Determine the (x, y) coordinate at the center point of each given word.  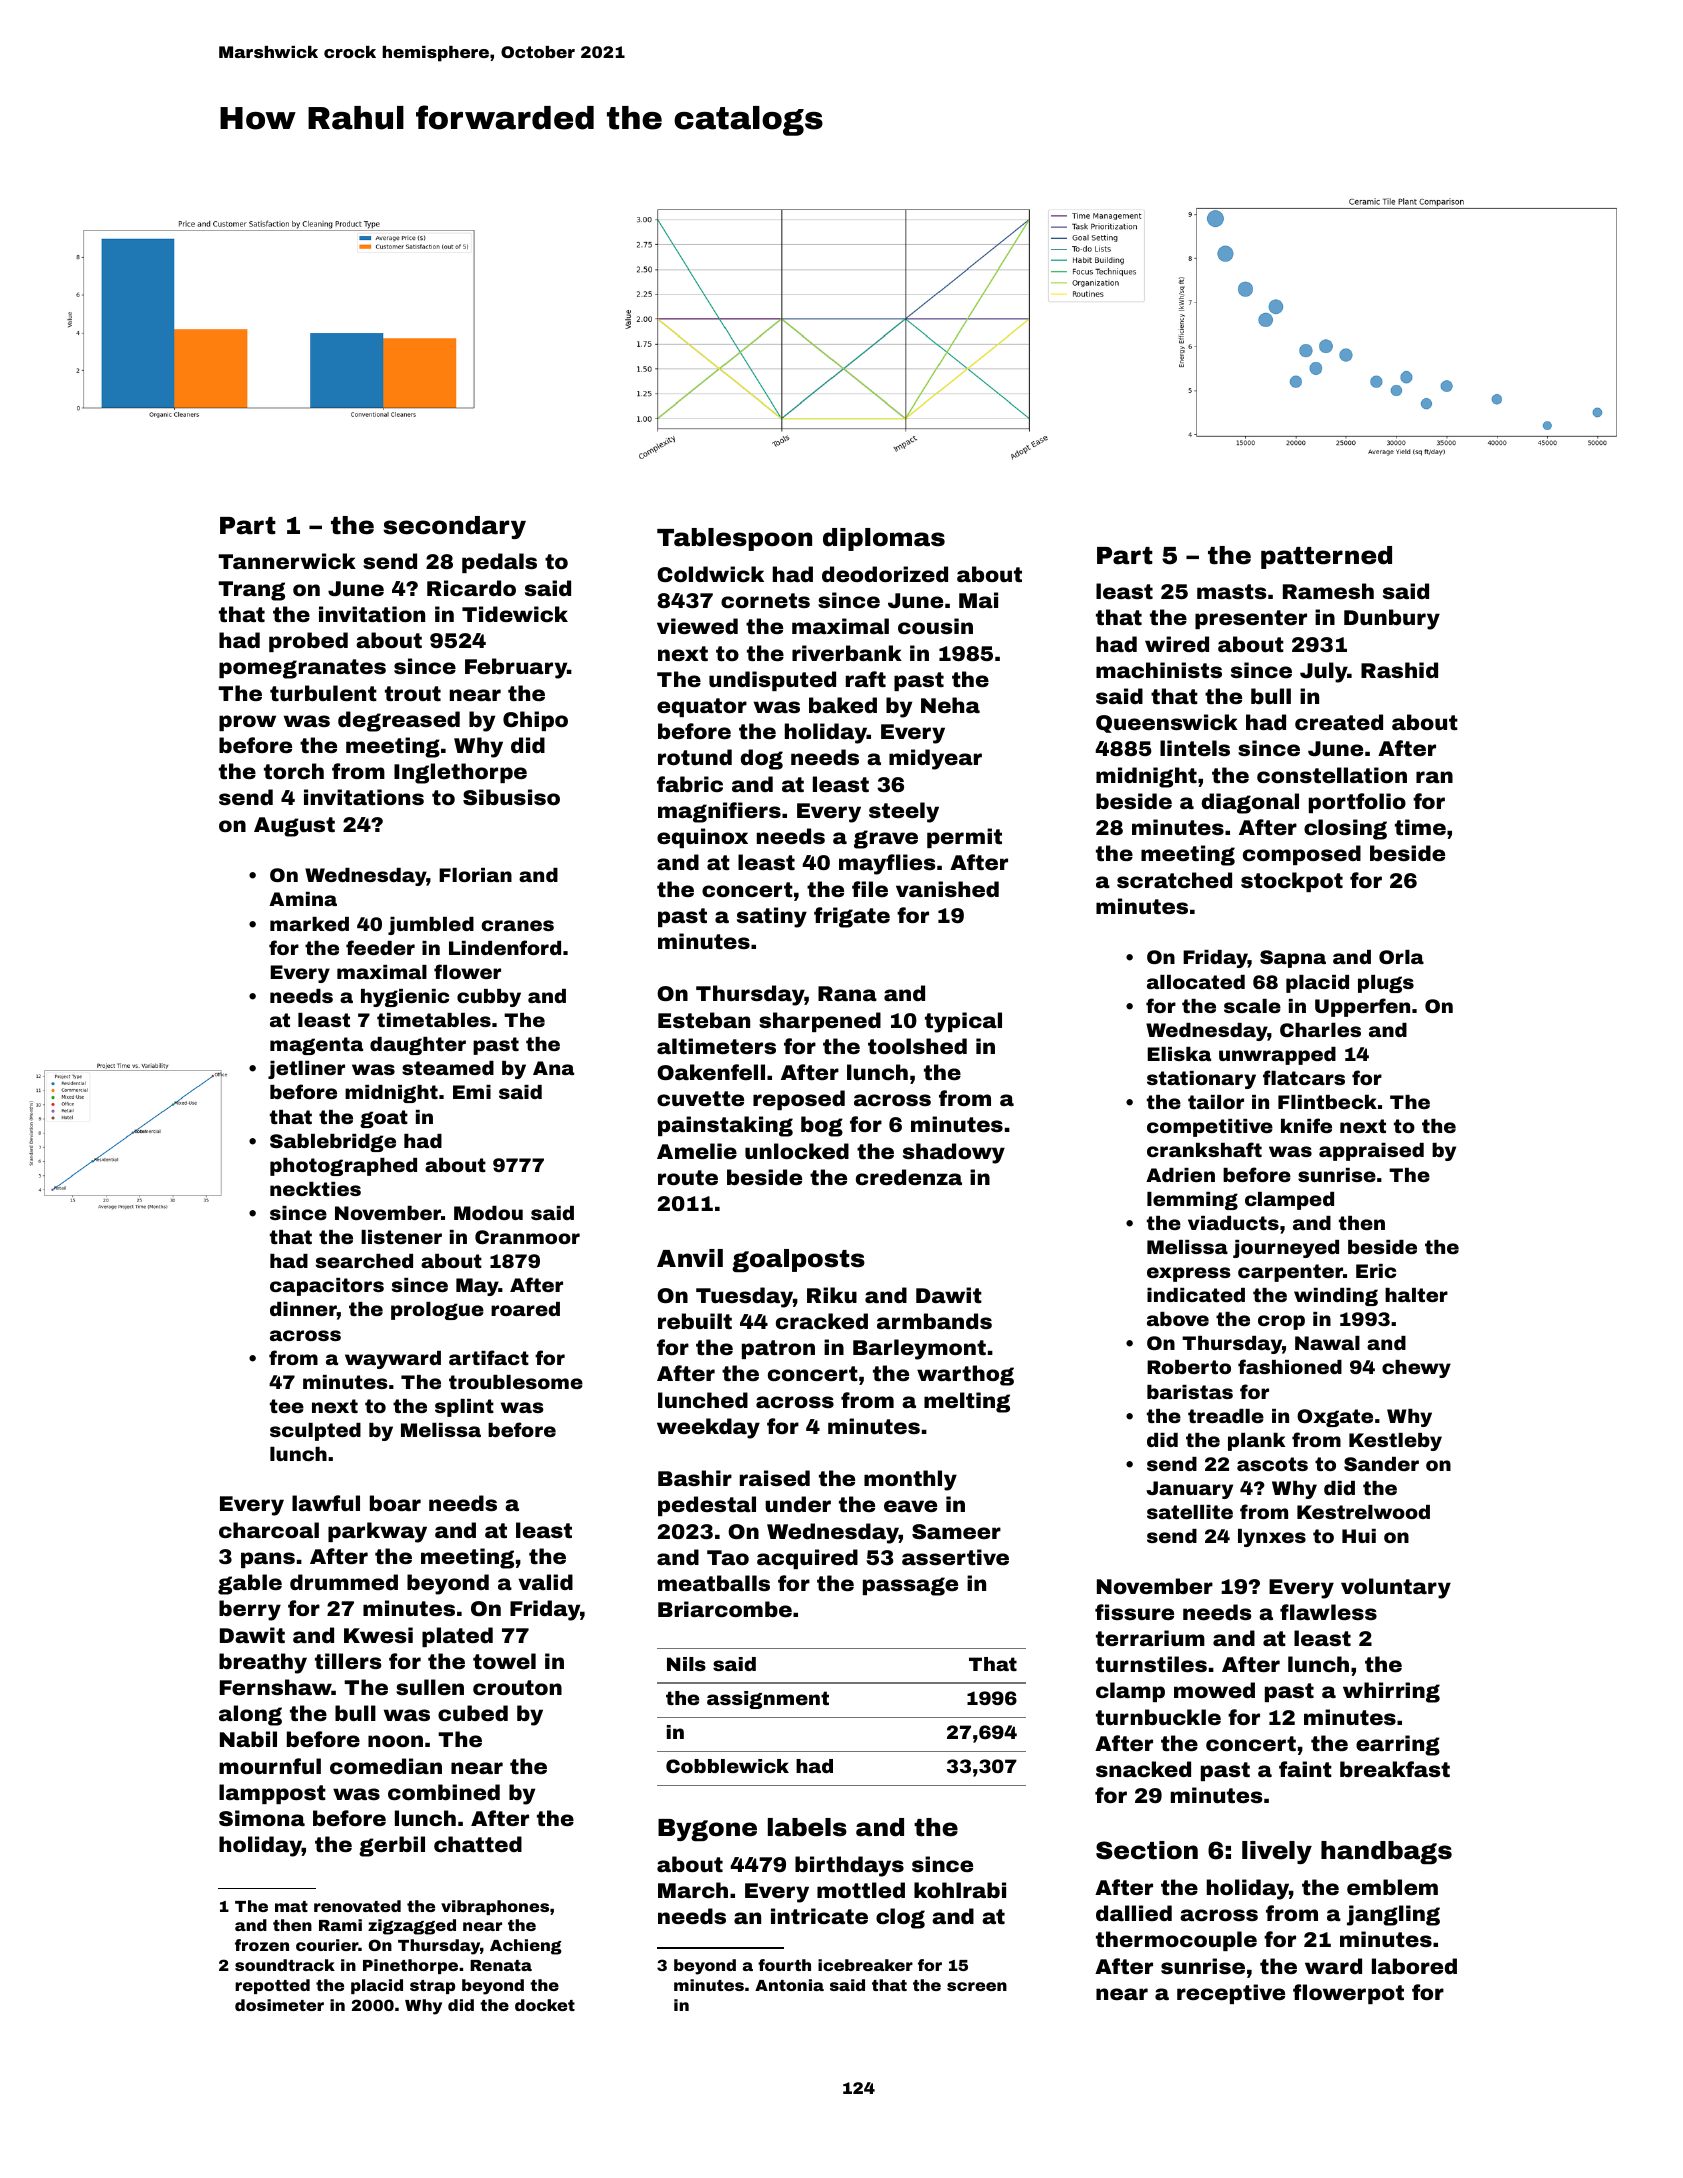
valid (546, 1582)
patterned (1326, 557)
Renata (501, 1965)
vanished (947, 889)
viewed (697, 626)
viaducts (1233, 1223)
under (798, 1504)
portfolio (1357, 803)
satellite (1190, 1512)
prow (247, 723)
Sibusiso (511, 797)
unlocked (797, 1151)
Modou (488, 1213)
